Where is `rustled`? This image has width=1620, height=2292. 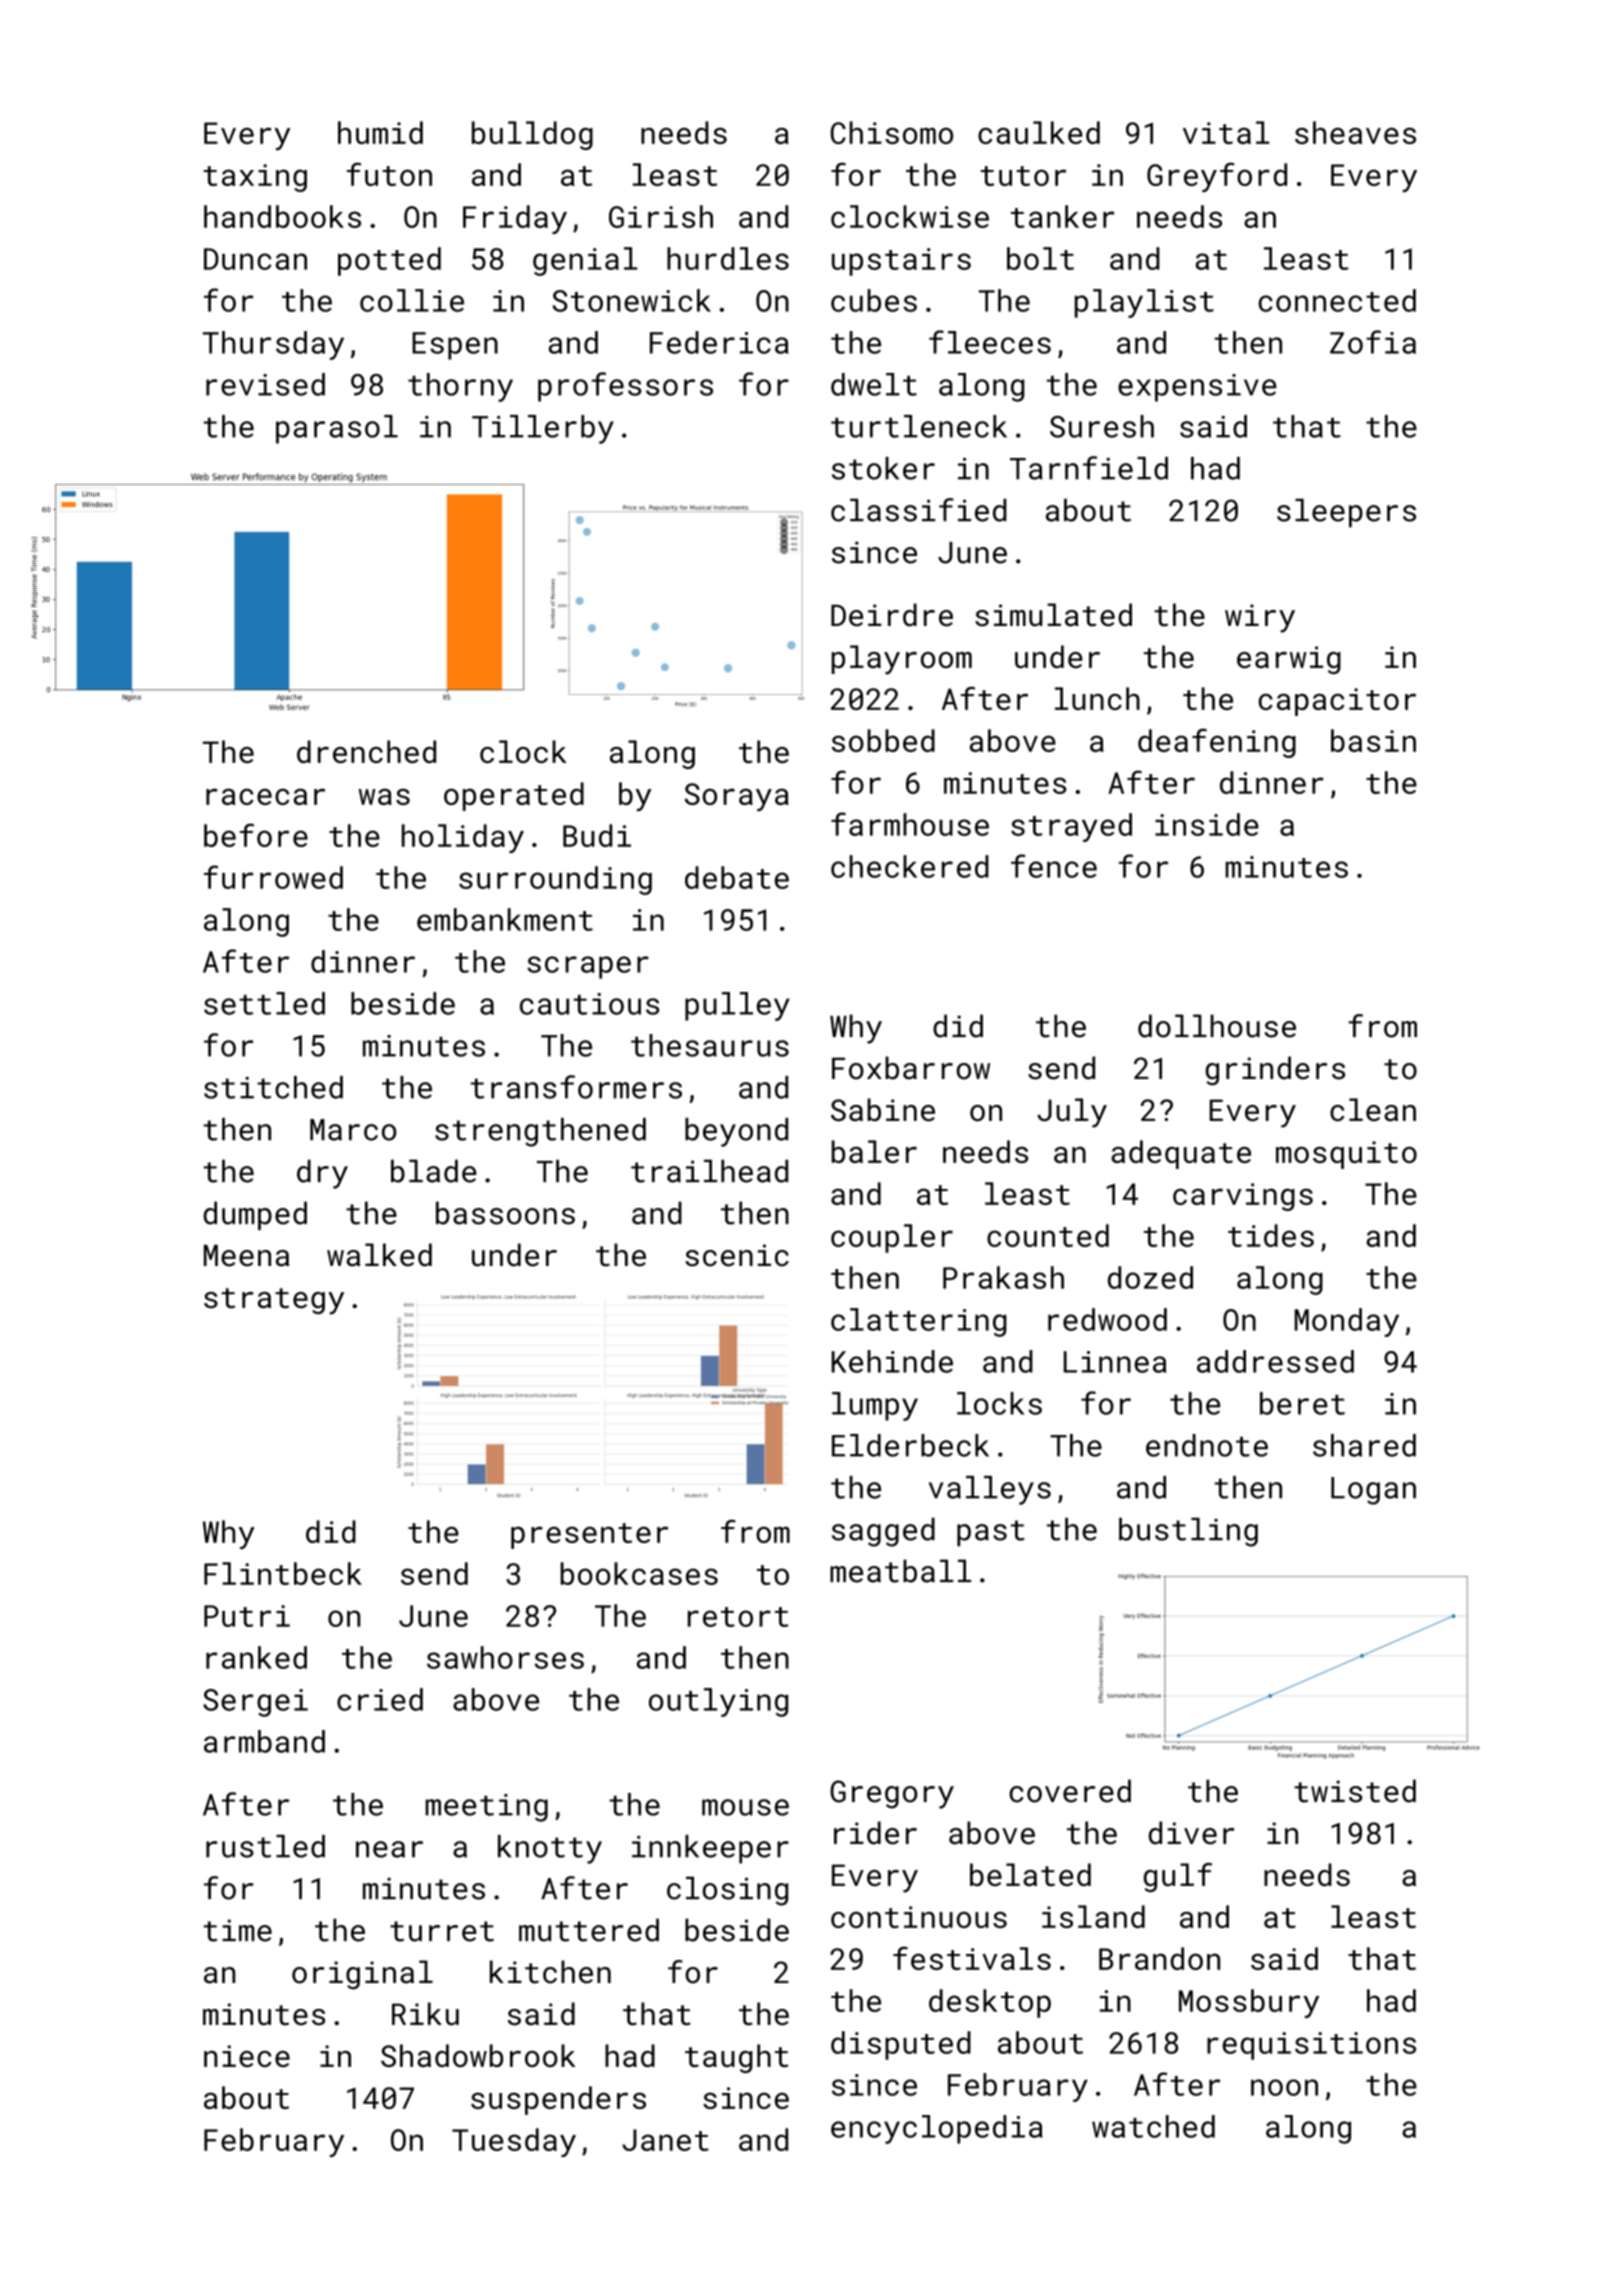 rustled is located at coordinates (265, 1846).
